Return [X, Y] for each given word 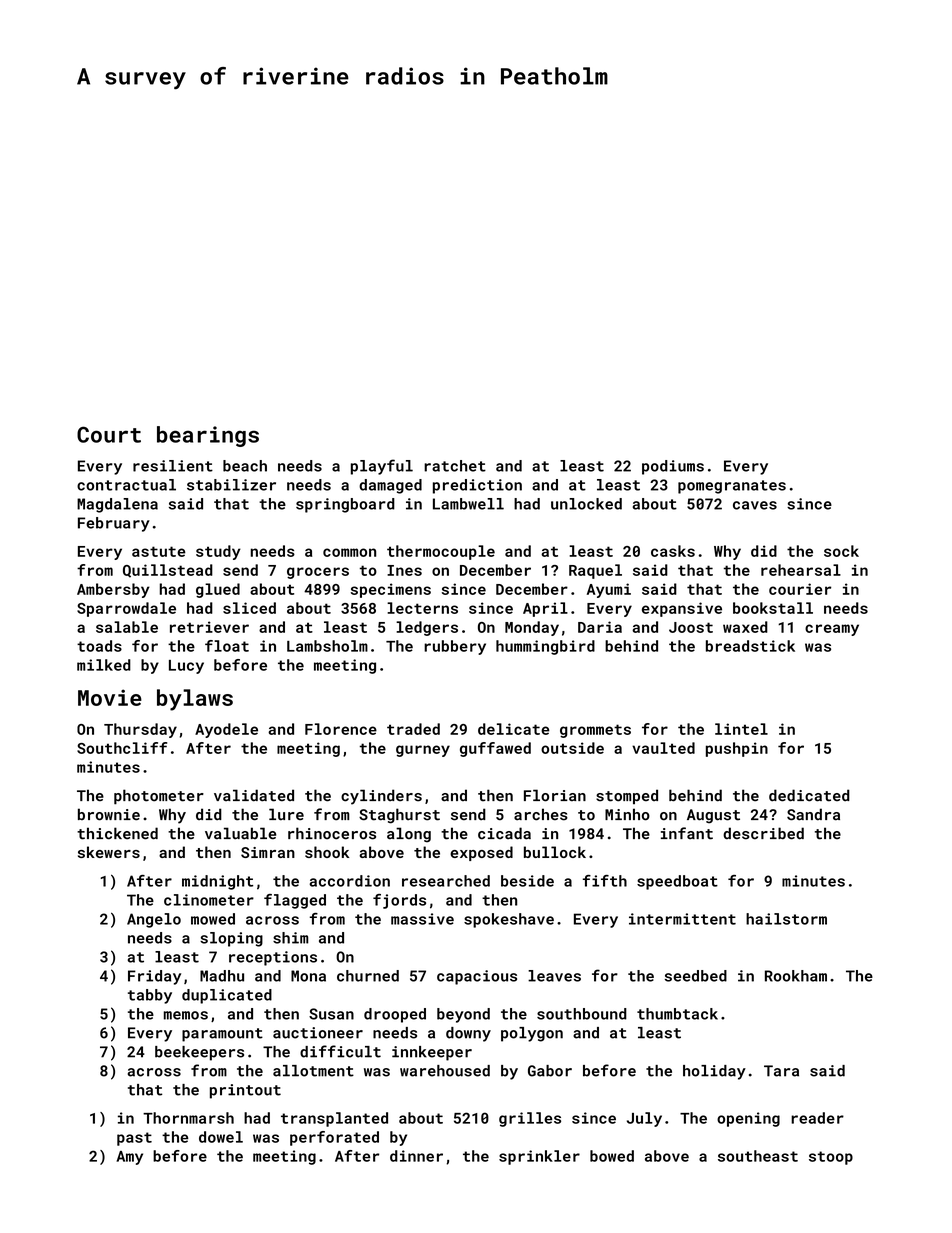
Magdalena [117, 505]
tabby [150, 996]
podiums [673, 467]
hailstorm [786, 919]
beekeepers [199, 1053]
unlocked [586, 504]
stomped [627, 796]
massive [422, 919]
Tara [781, 1071]
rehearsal [801, 570]
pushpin [737, 749]
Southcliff [122, 748]
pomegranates [732, 487]
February [114, 524]
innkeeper [432, 1053]
